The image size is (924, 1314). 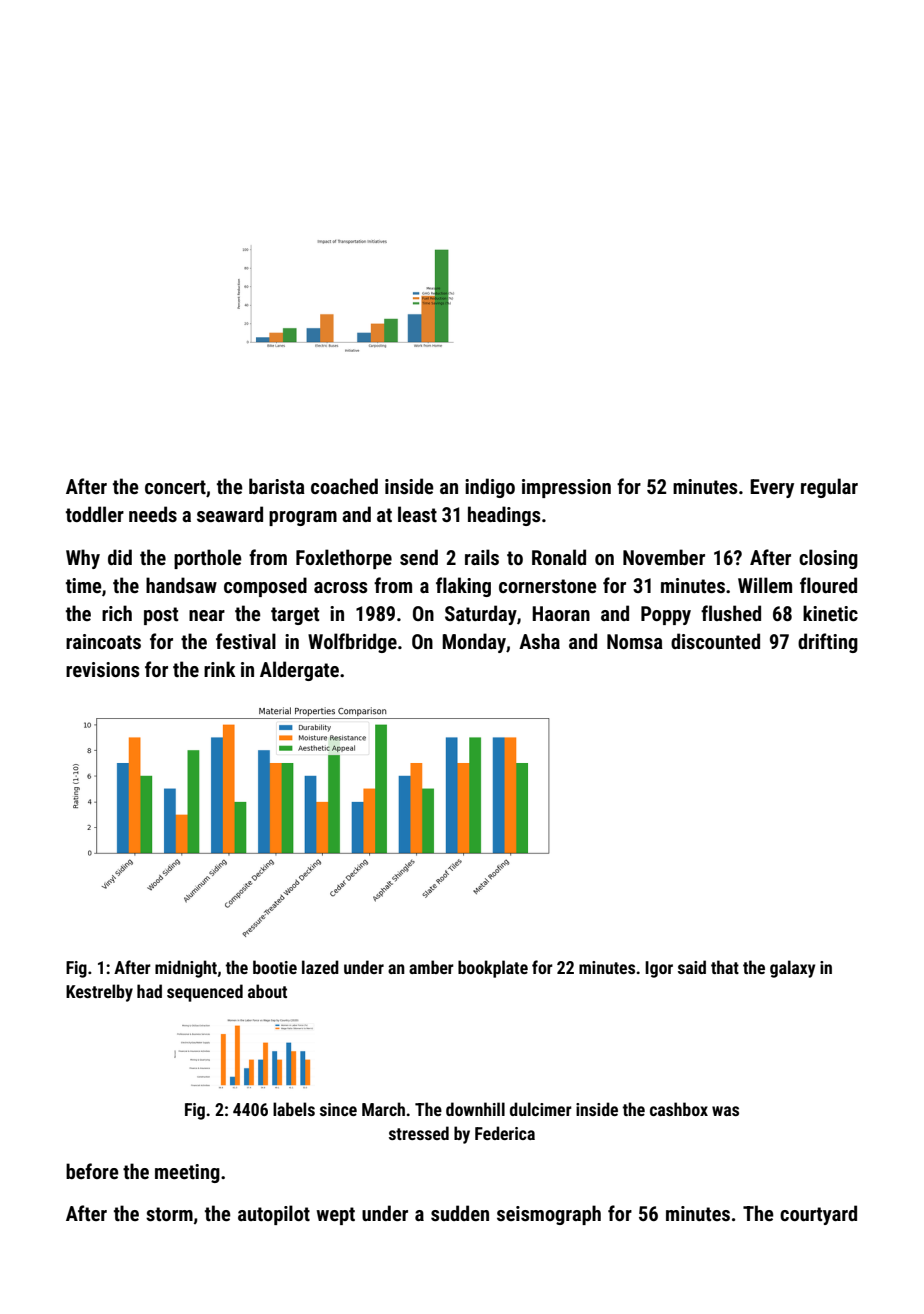 I want to click on discounted, so click(x=715, y=641).
